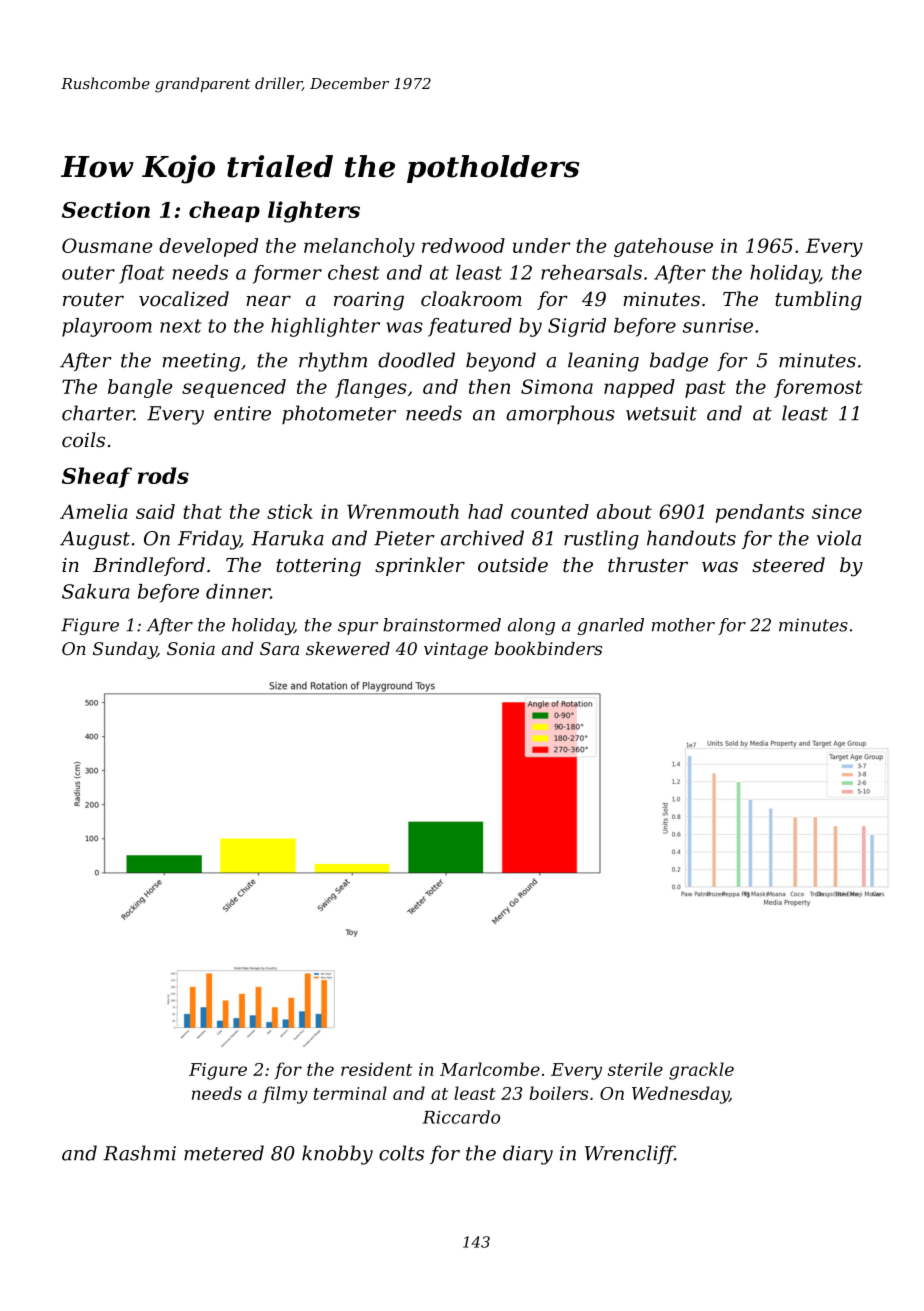  Describe the element at coordinates (369, 301) in the page. I see `roaring` at that location.
